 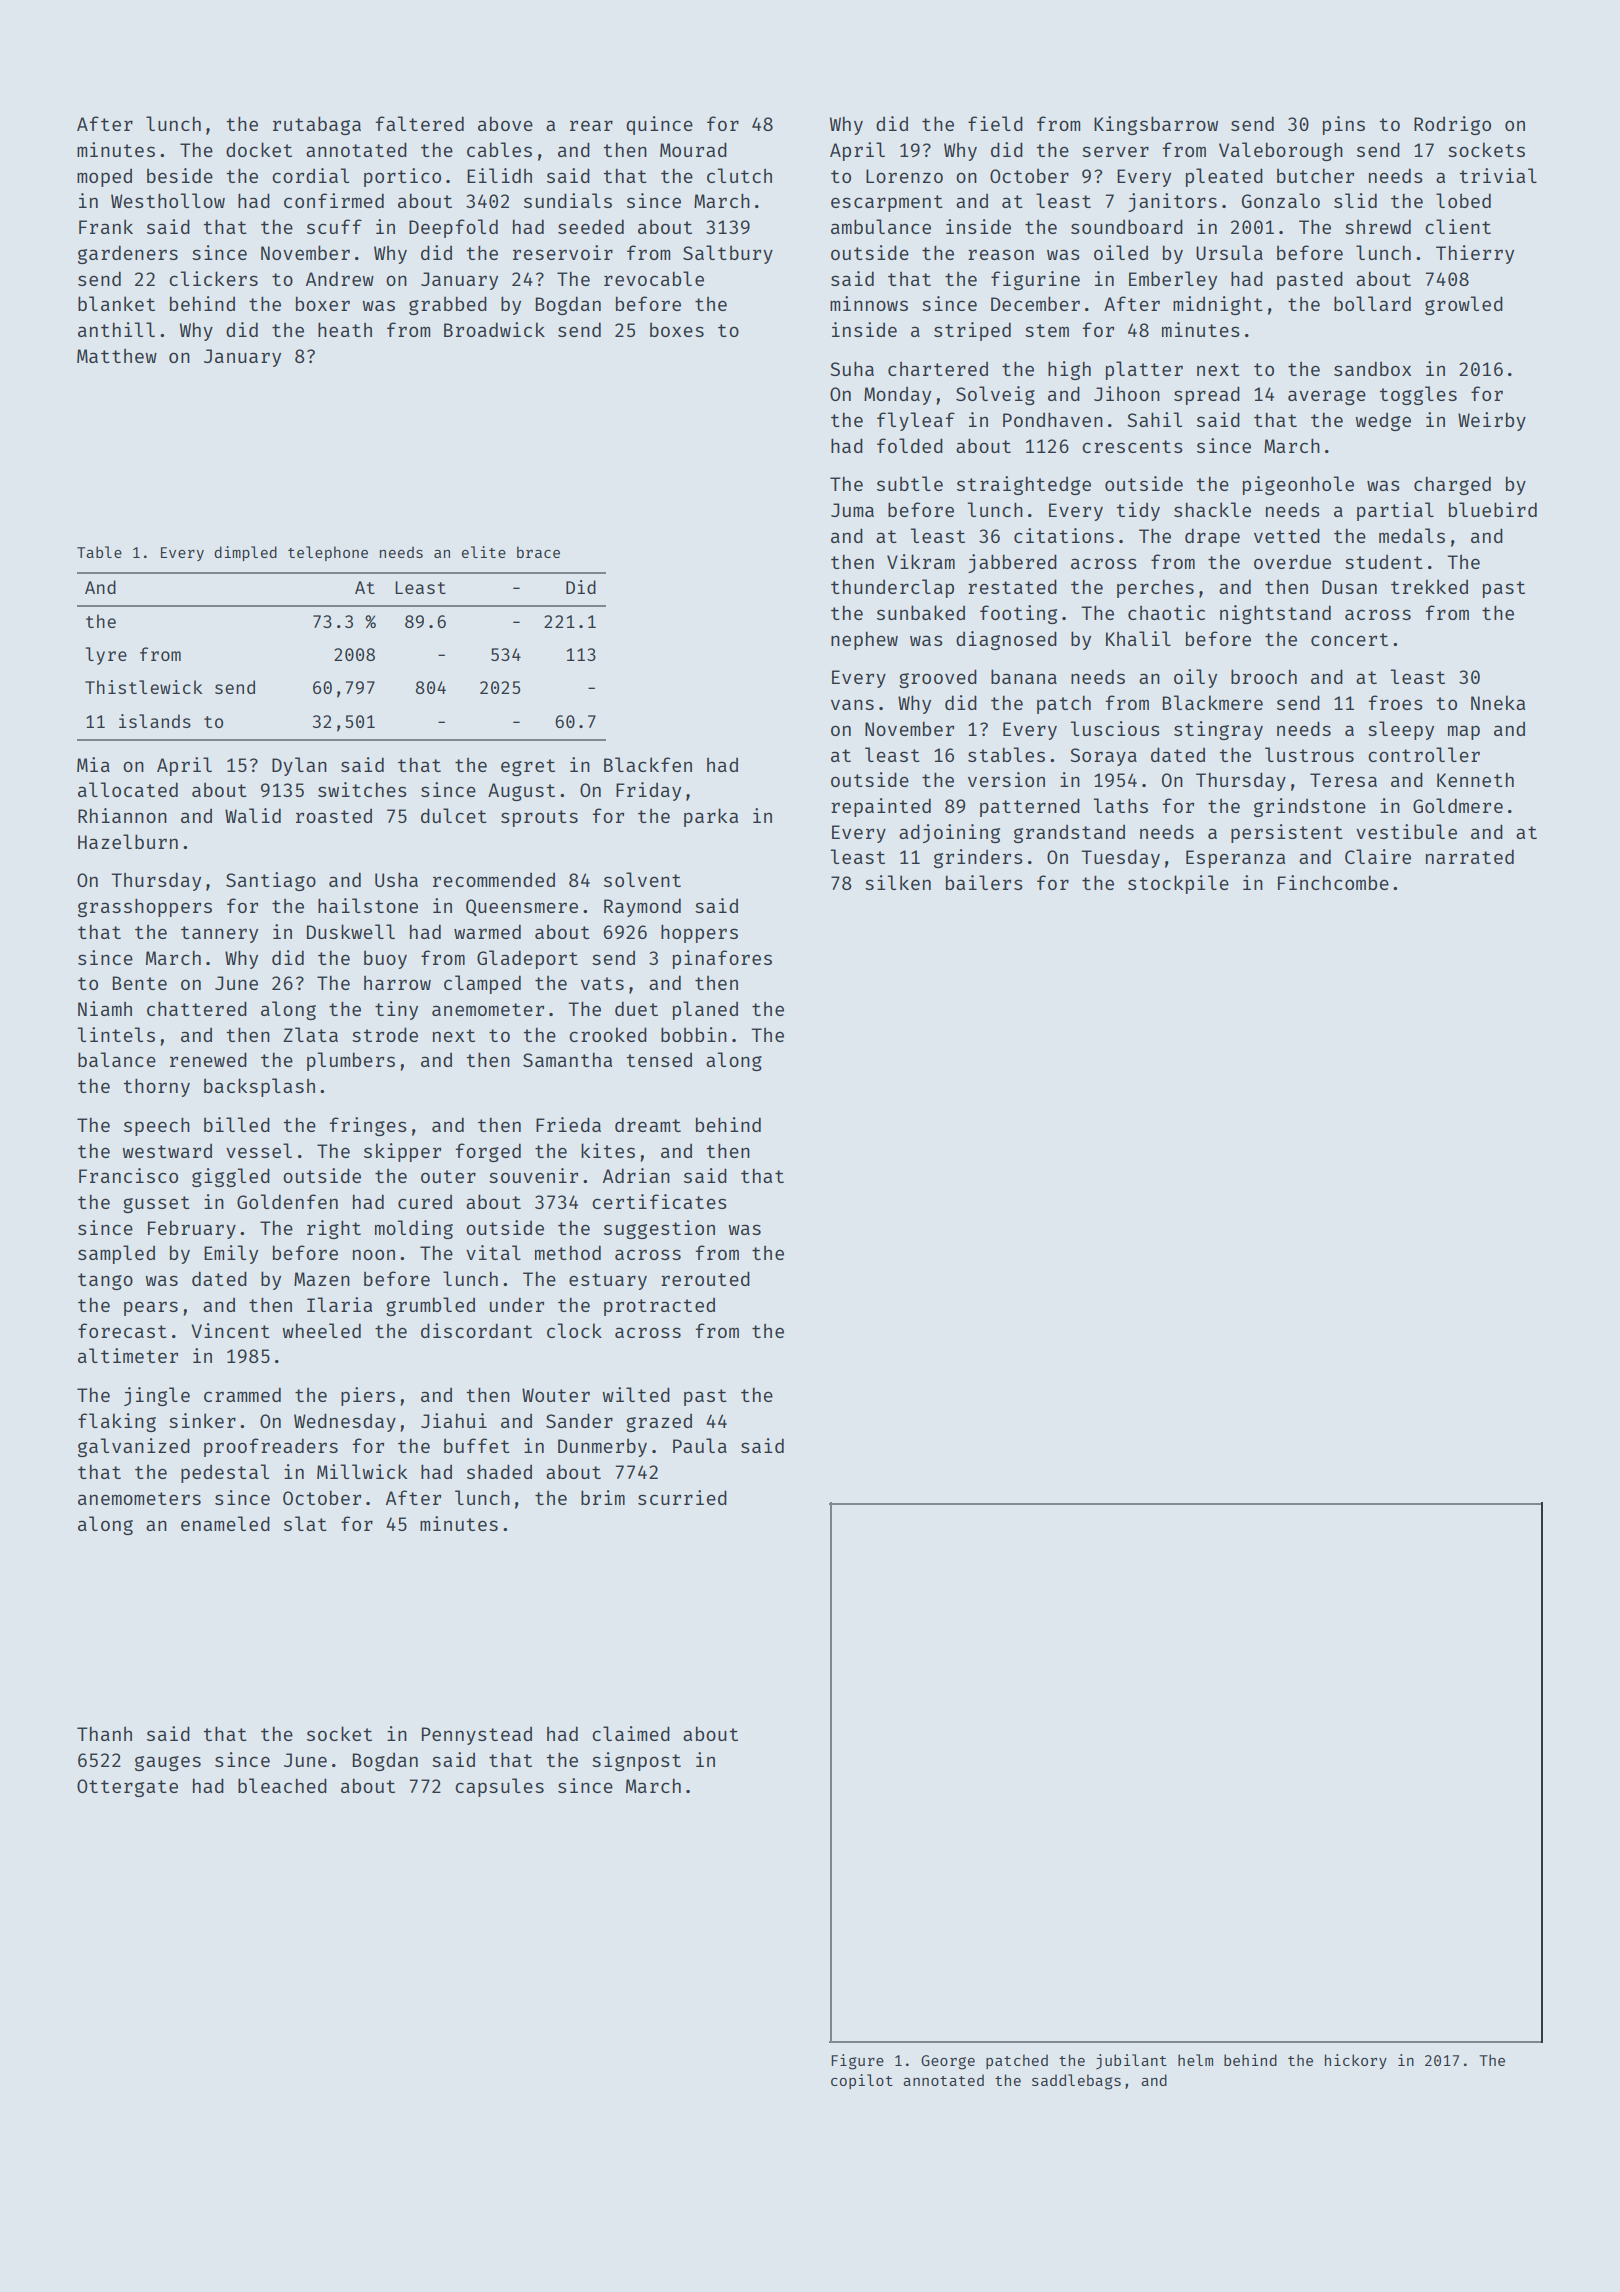 What do you see at coordinates (1464, 305) in the page?
I see `growled` at bounding box center [1464, 305].
